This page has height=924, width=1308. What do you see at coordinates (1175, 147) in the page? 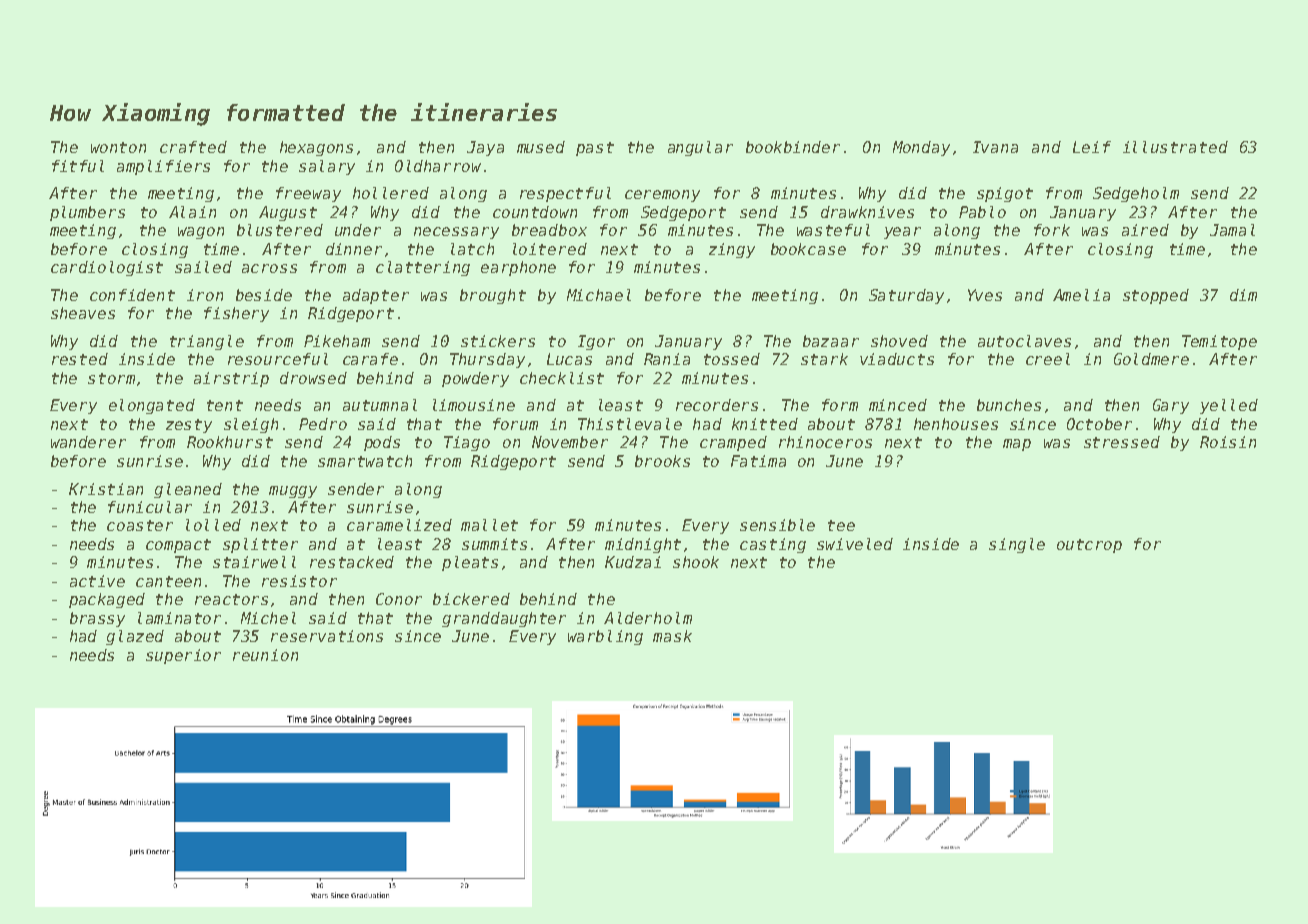
I see `illustrated` at bounding box center [1175, 147].
